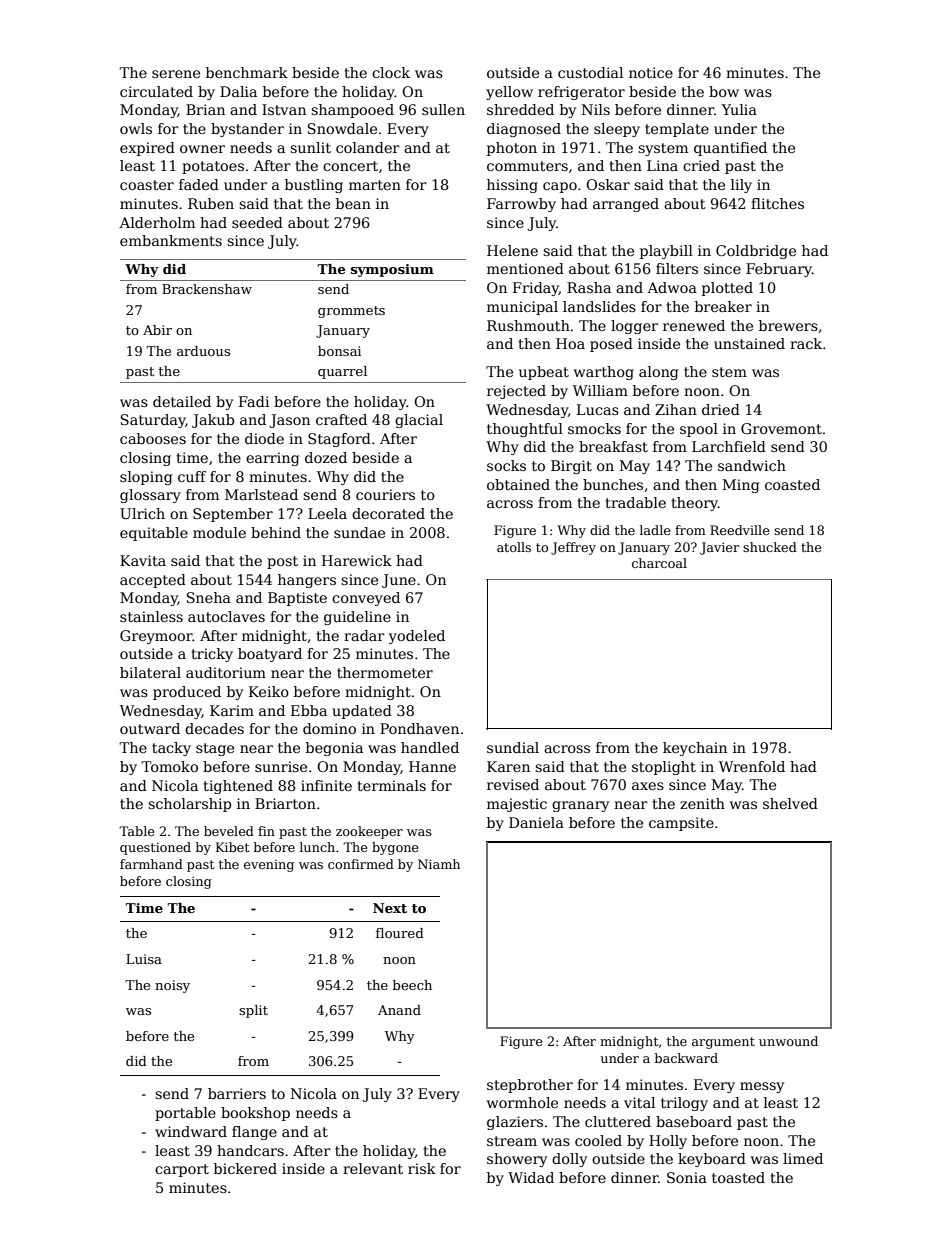 This screenshot has width=952, height=1233. What do you see at coordinates (182, 1170) in the screenshot?
I see `carport` at bounding box center [182, 1170].
